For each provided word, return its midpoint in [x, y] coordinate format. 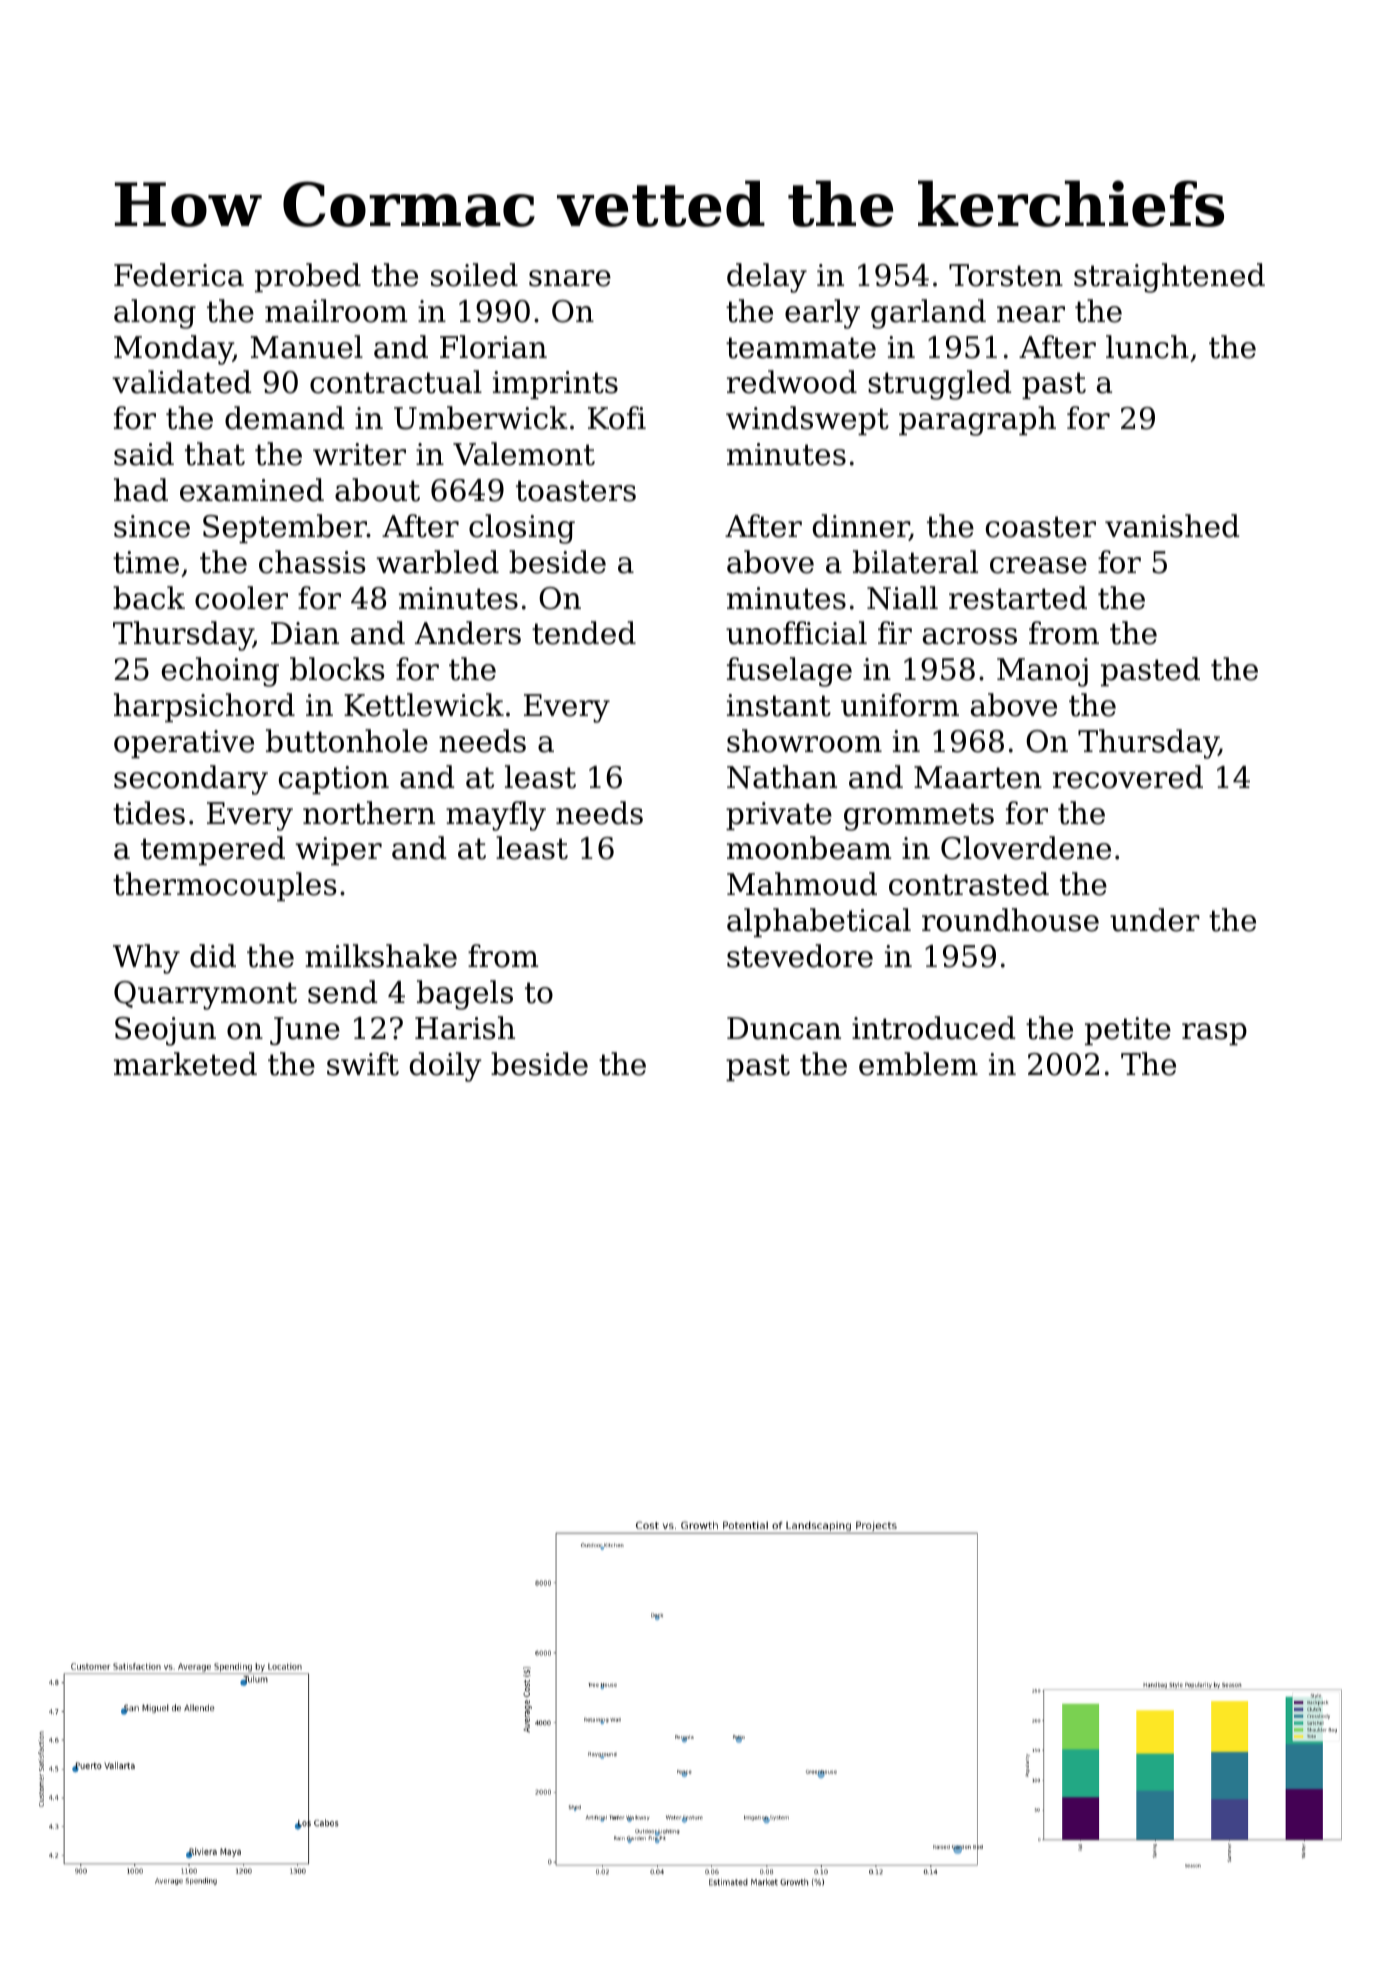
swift [363, 1064]
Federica [179, 275]
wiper [338, 851]
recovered [1128, 777]
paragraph [977, 421]
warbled [437, 562]
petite [1128, 1031]
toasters [576, 491]
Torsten [1006, 275]
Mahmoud [802, 884]
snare [570, 278]
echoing [220, 672]
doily [446, 1067]
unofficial [796, 633]
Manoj [1042, 672]
